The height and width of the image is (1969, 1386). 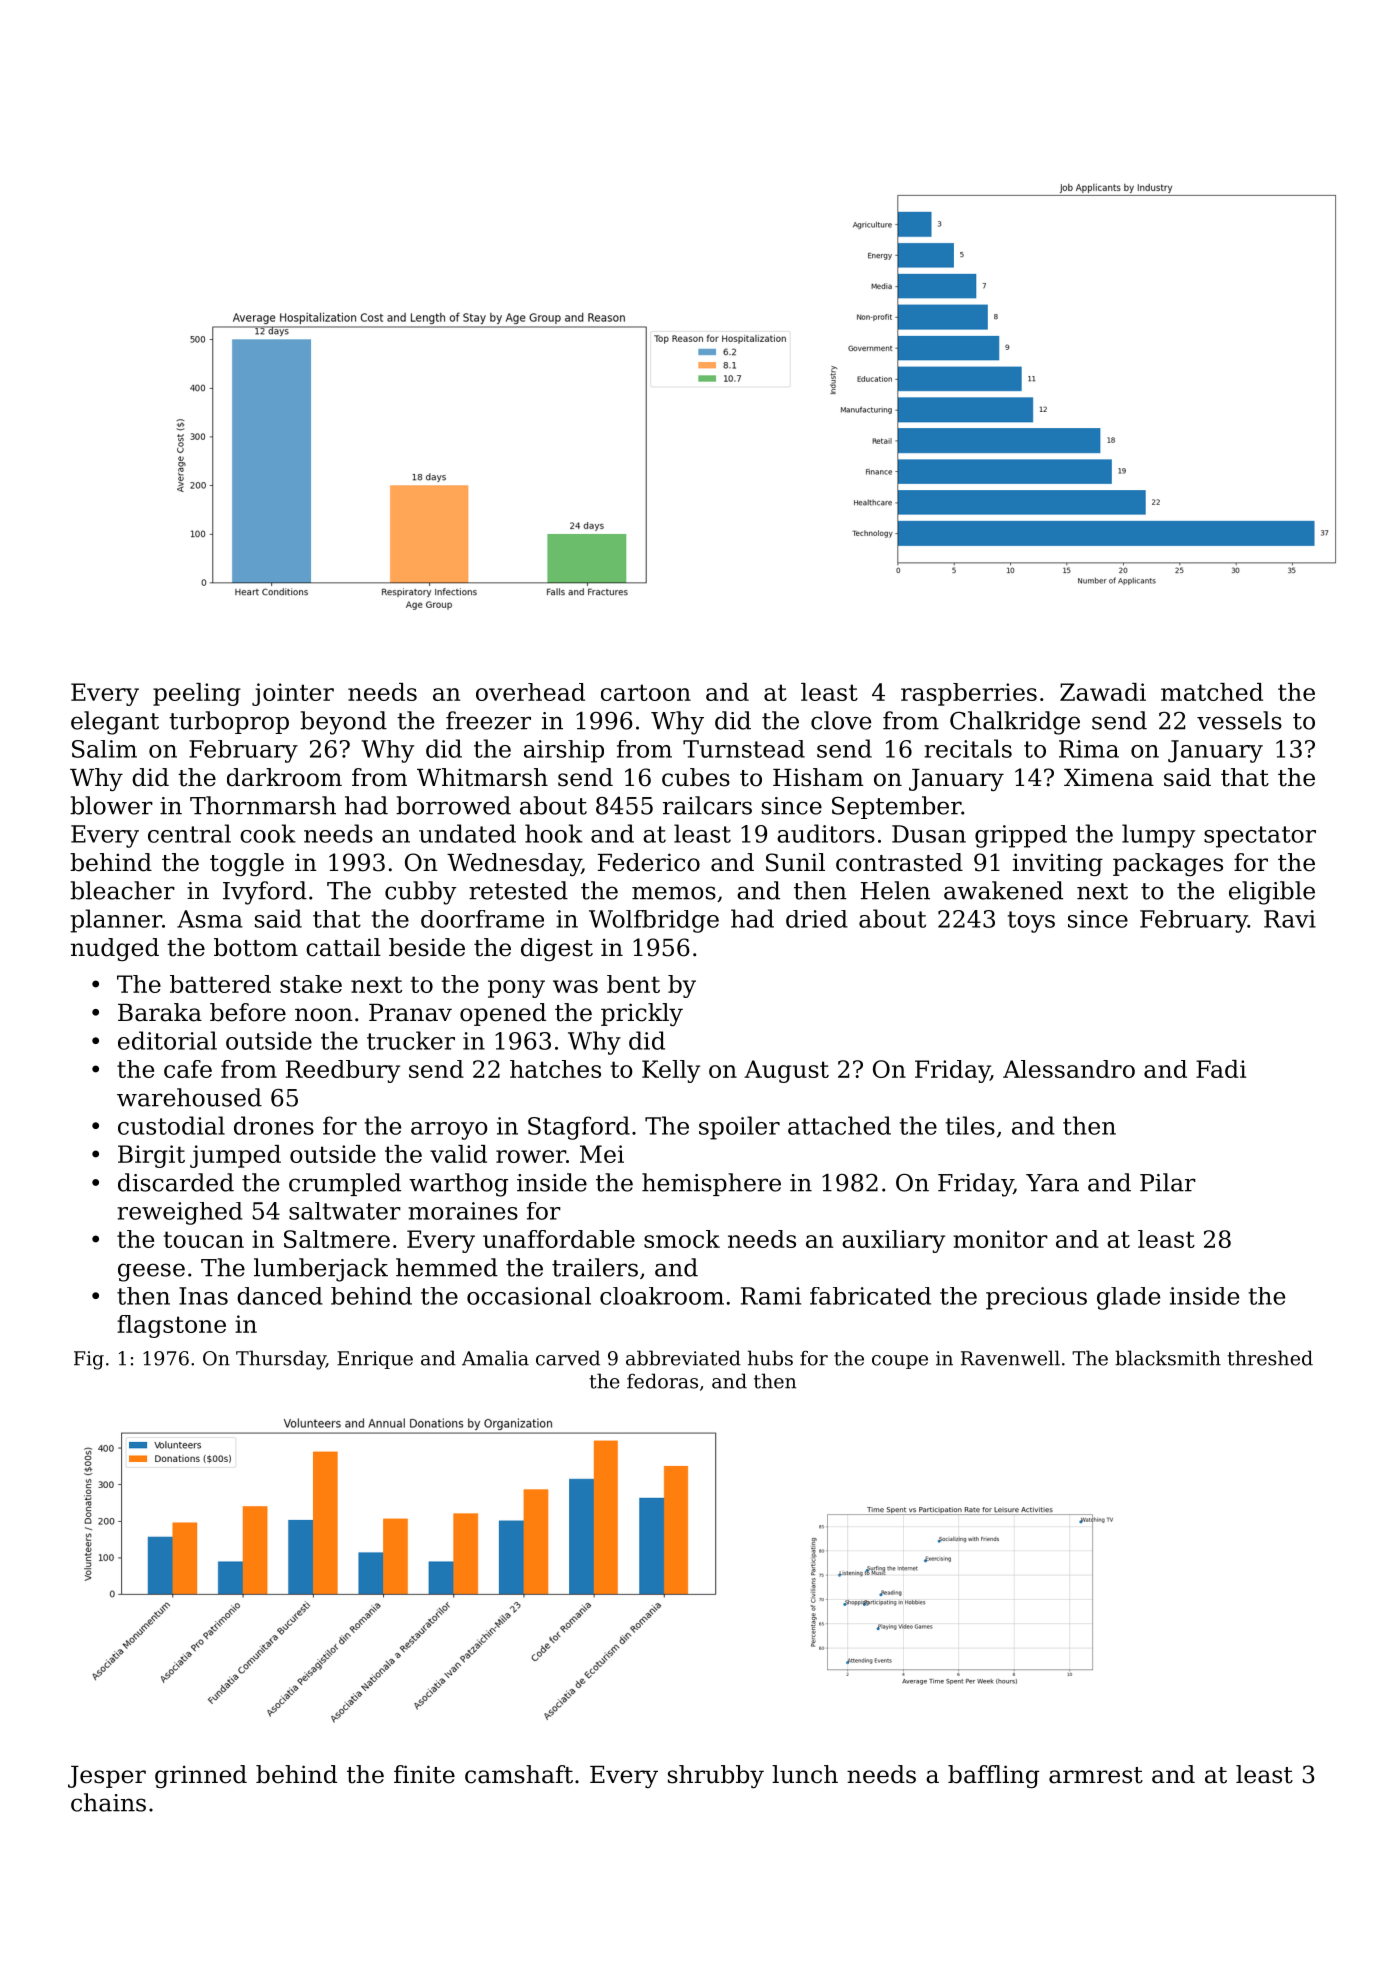 I want to click on lunch, so click(x=805, y=1774).
